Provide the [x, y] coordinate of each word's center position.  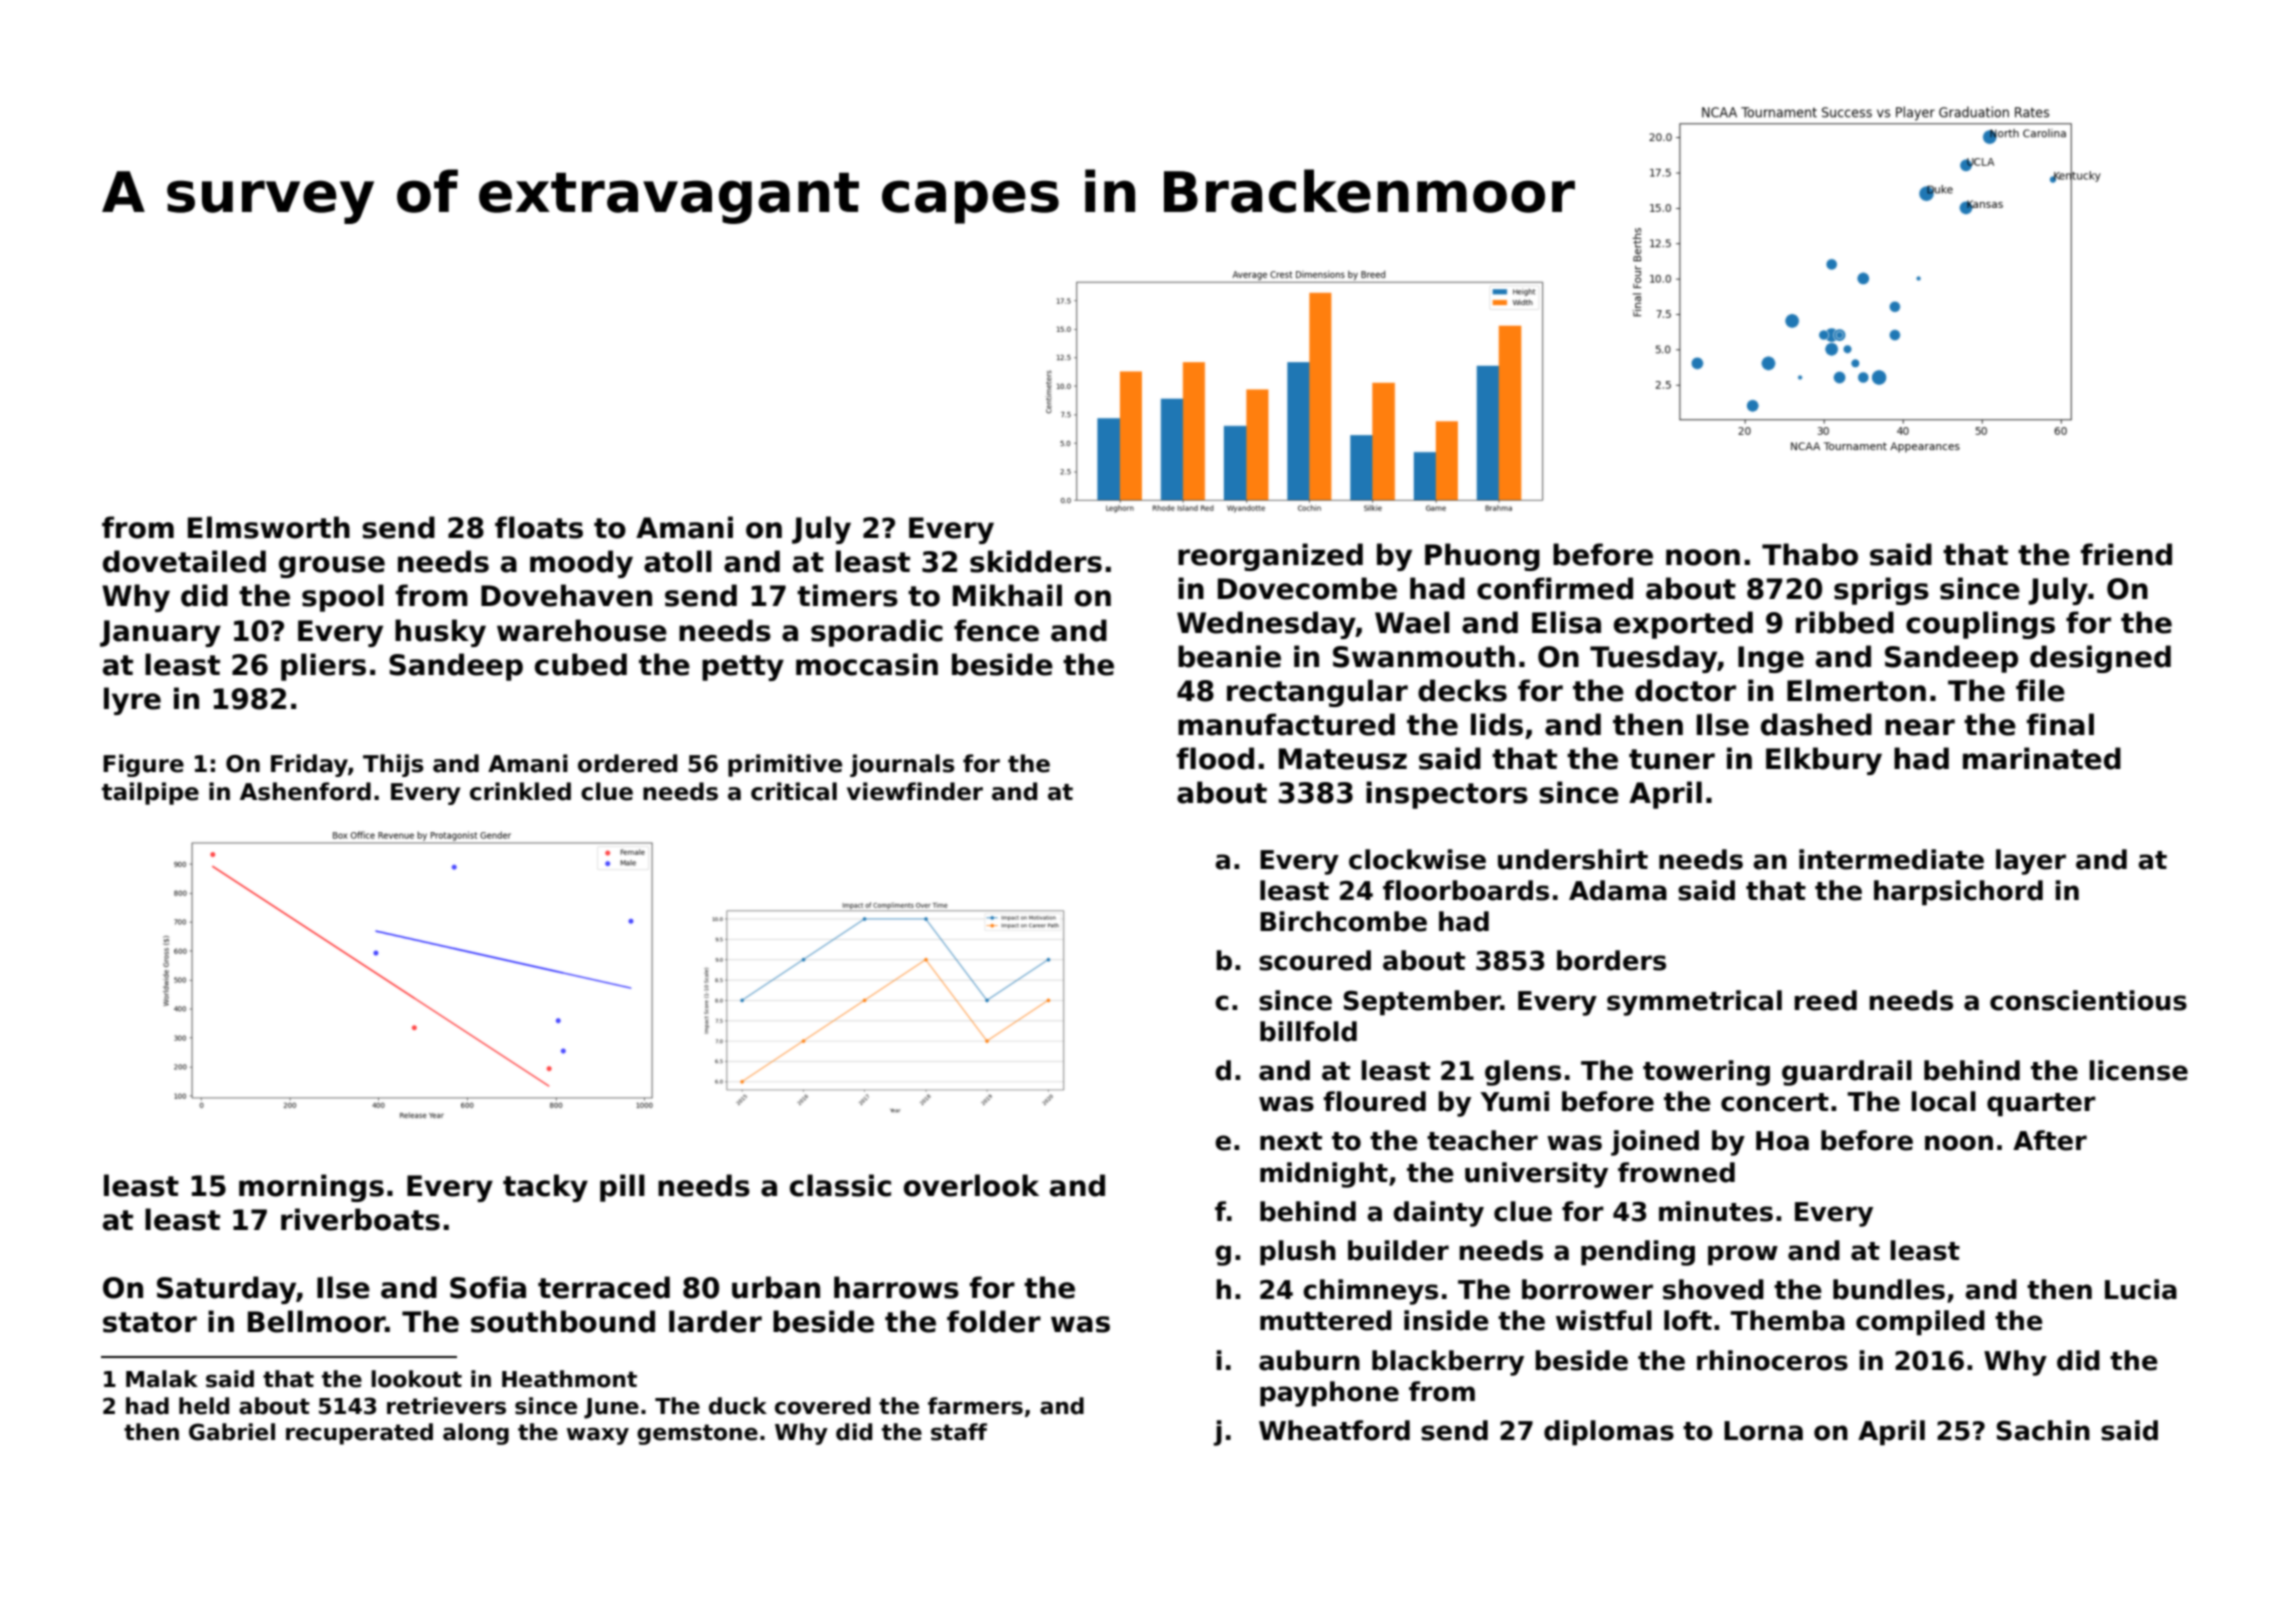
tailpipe [150, 793]
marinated [2042, 758]
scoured [1315, 960]
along [476, 1434]
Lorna [1763, 1431]
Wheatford [1334, 1430]
